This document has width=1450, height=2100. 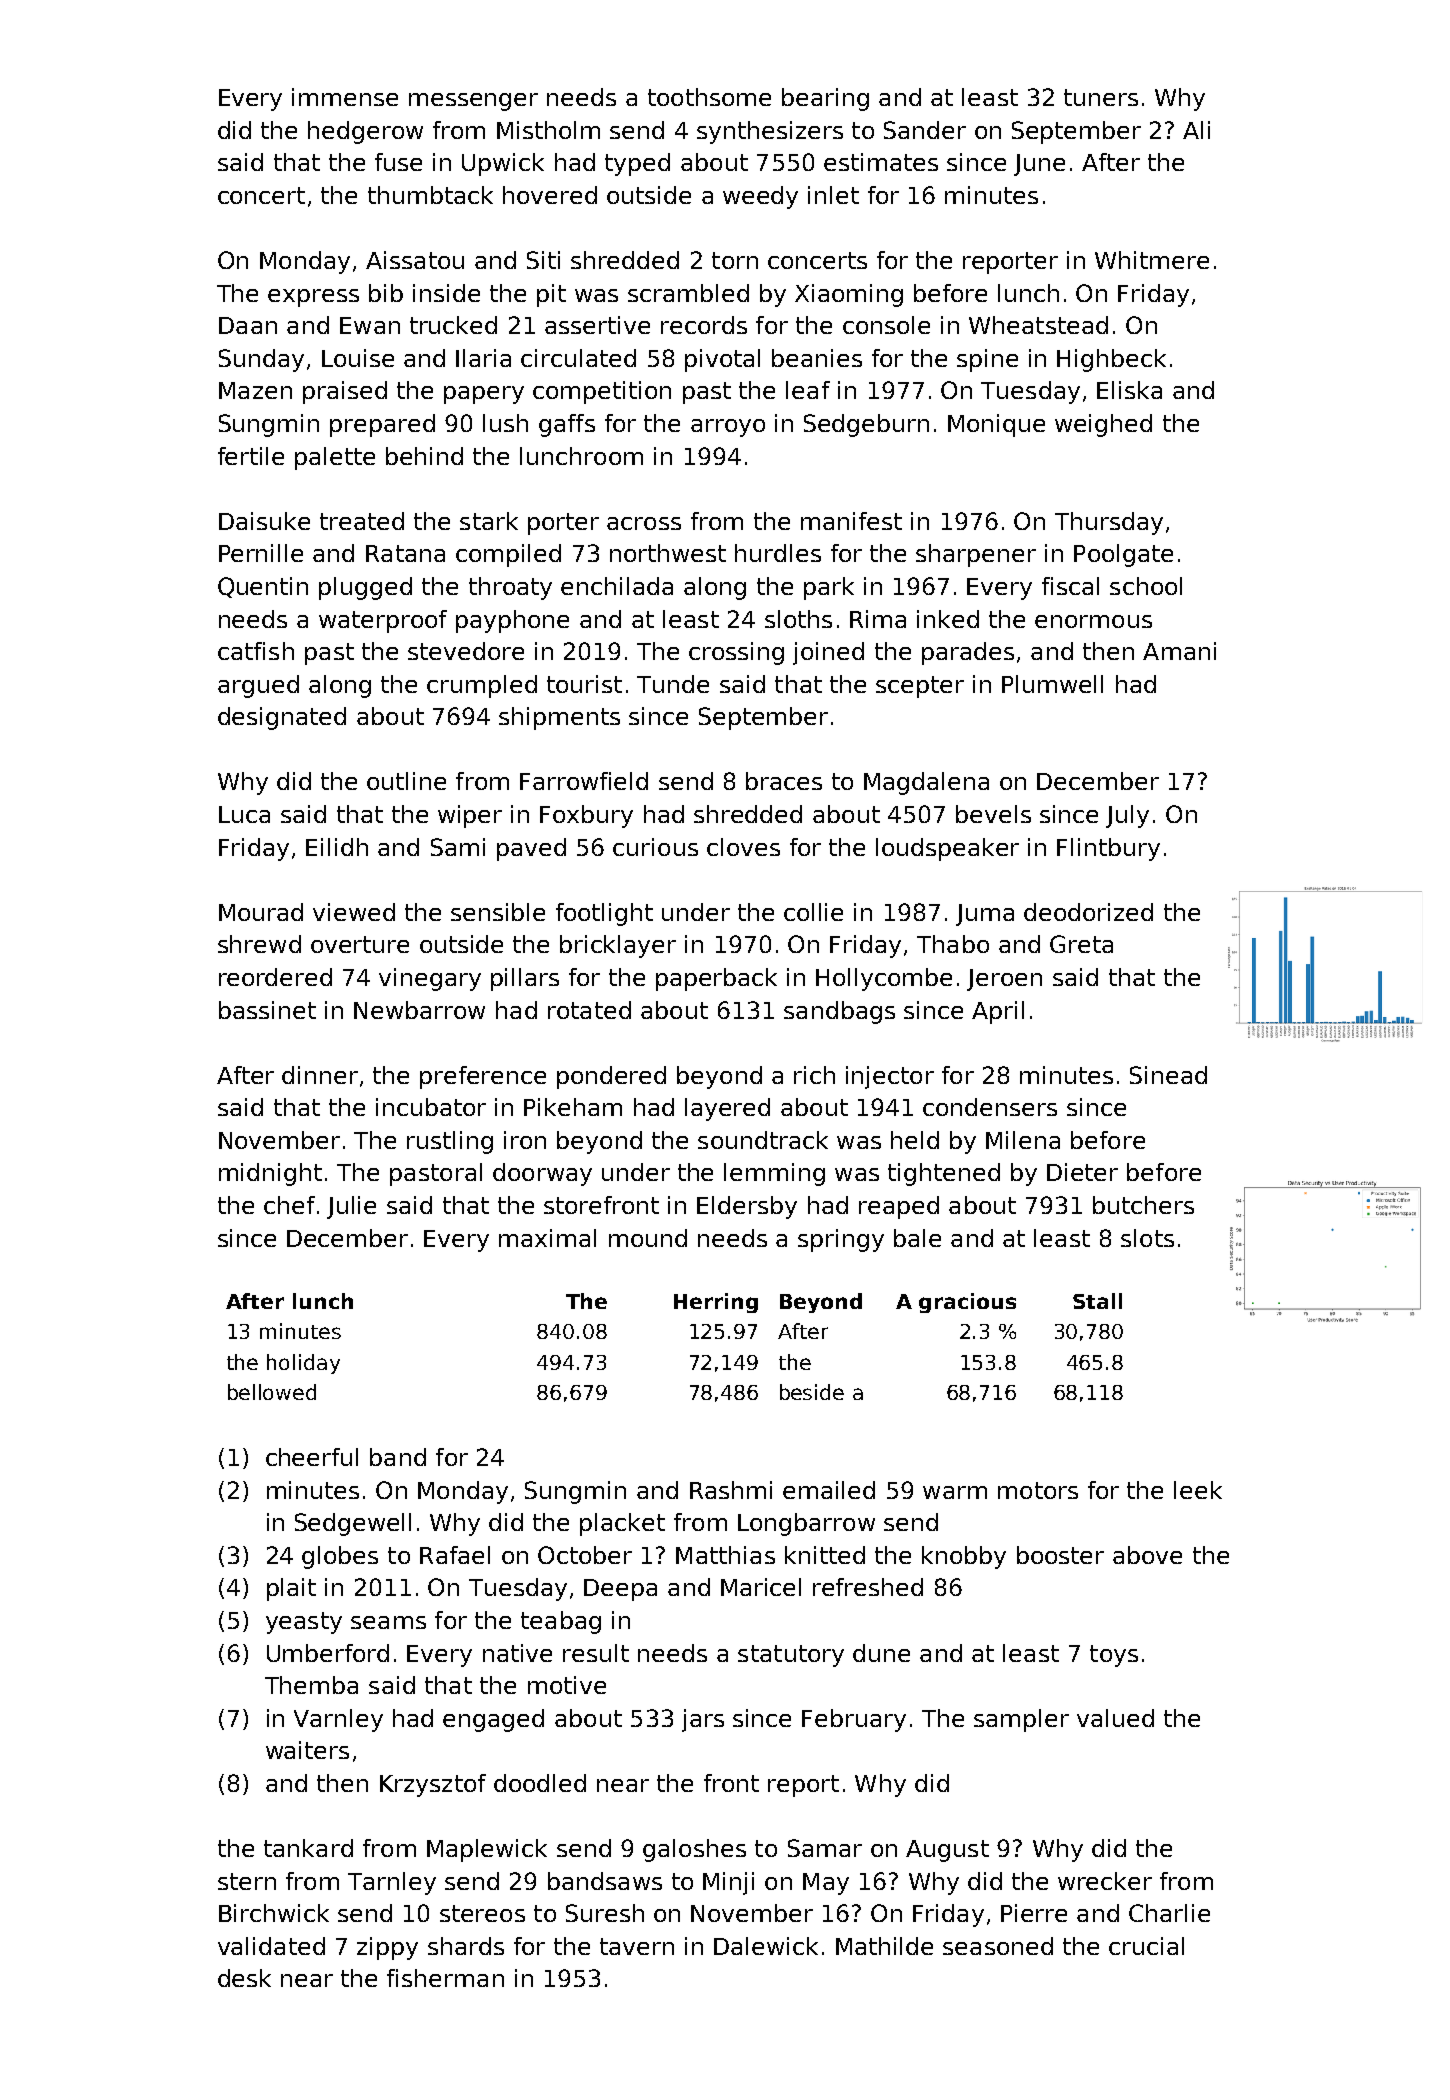 I want to click on Eldersby, so click(x=747, y=1207).
